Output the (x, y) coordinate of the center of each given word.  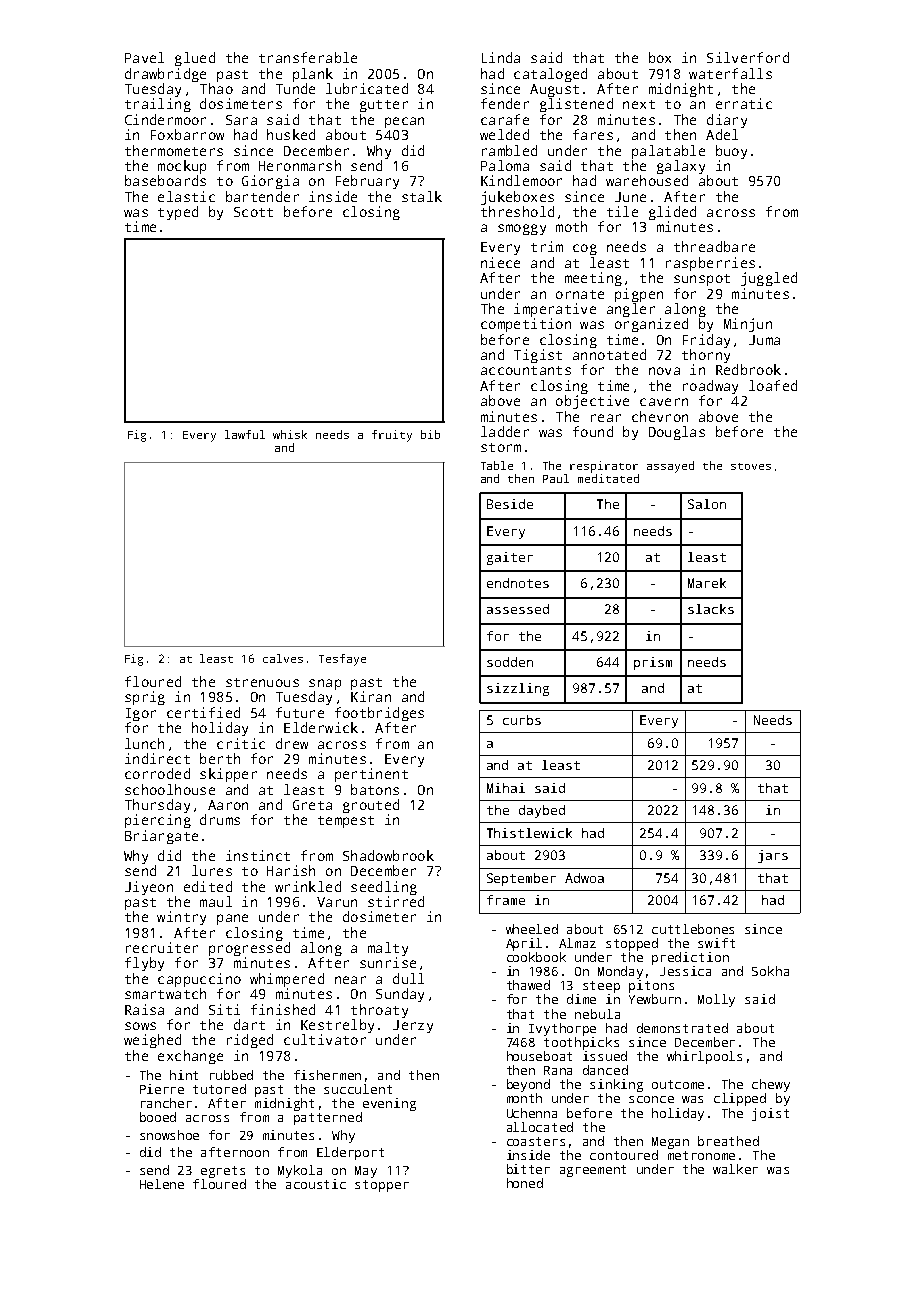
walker (735, 1169)
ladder (505, 431)
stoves (751, 466)
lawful (245, 434)
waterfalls (730, 73)
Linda (501, 57)
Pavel (144, 57)
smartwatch (165, 993)
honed (525, 1183)
